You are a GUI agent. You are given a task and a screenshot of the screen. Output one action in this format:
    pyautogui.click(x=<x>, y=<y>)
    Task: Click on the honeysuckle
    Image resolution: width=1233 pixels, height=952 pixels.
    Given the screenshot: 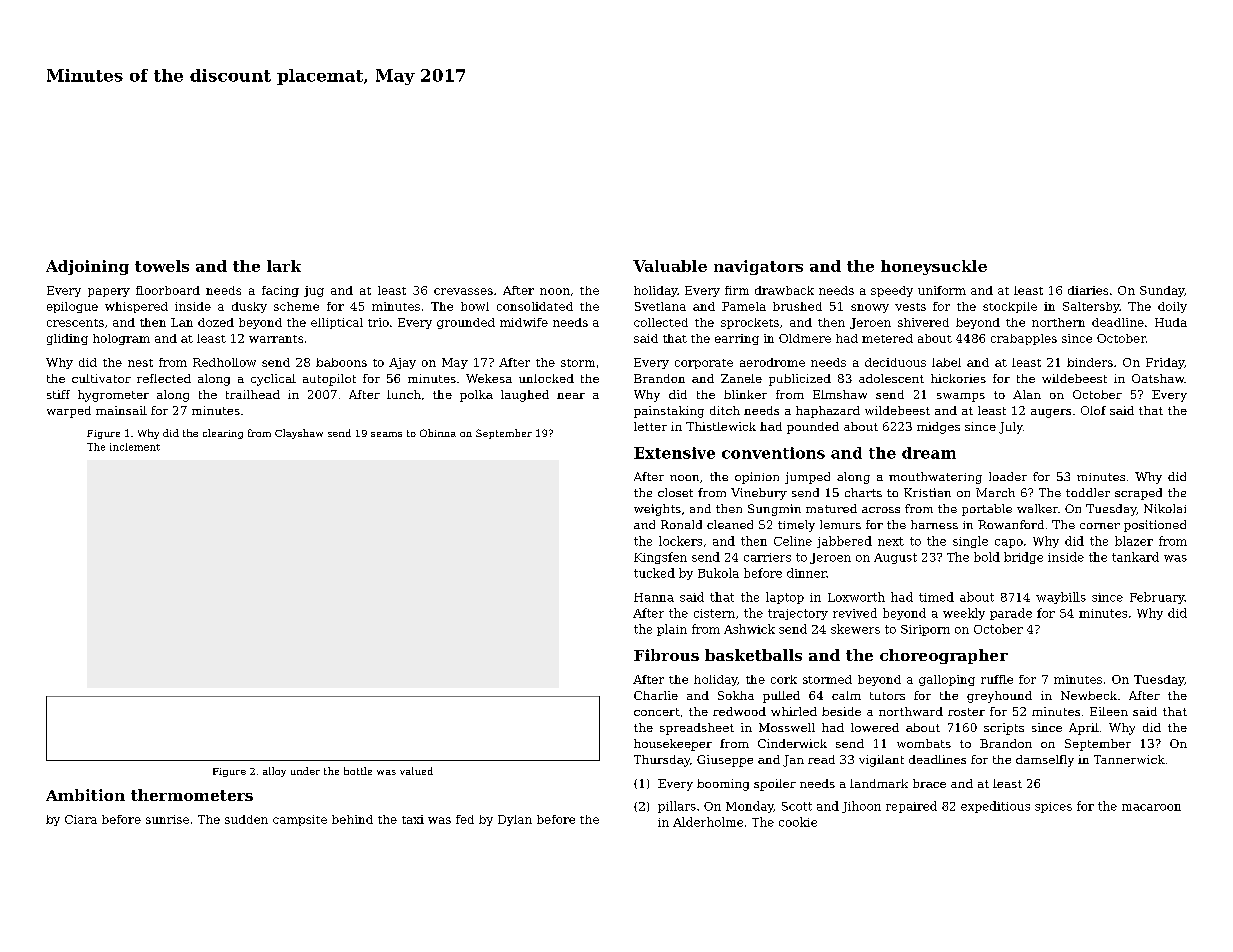 What is the action you would take?
    pyautogui.click(x=934, y=267)
